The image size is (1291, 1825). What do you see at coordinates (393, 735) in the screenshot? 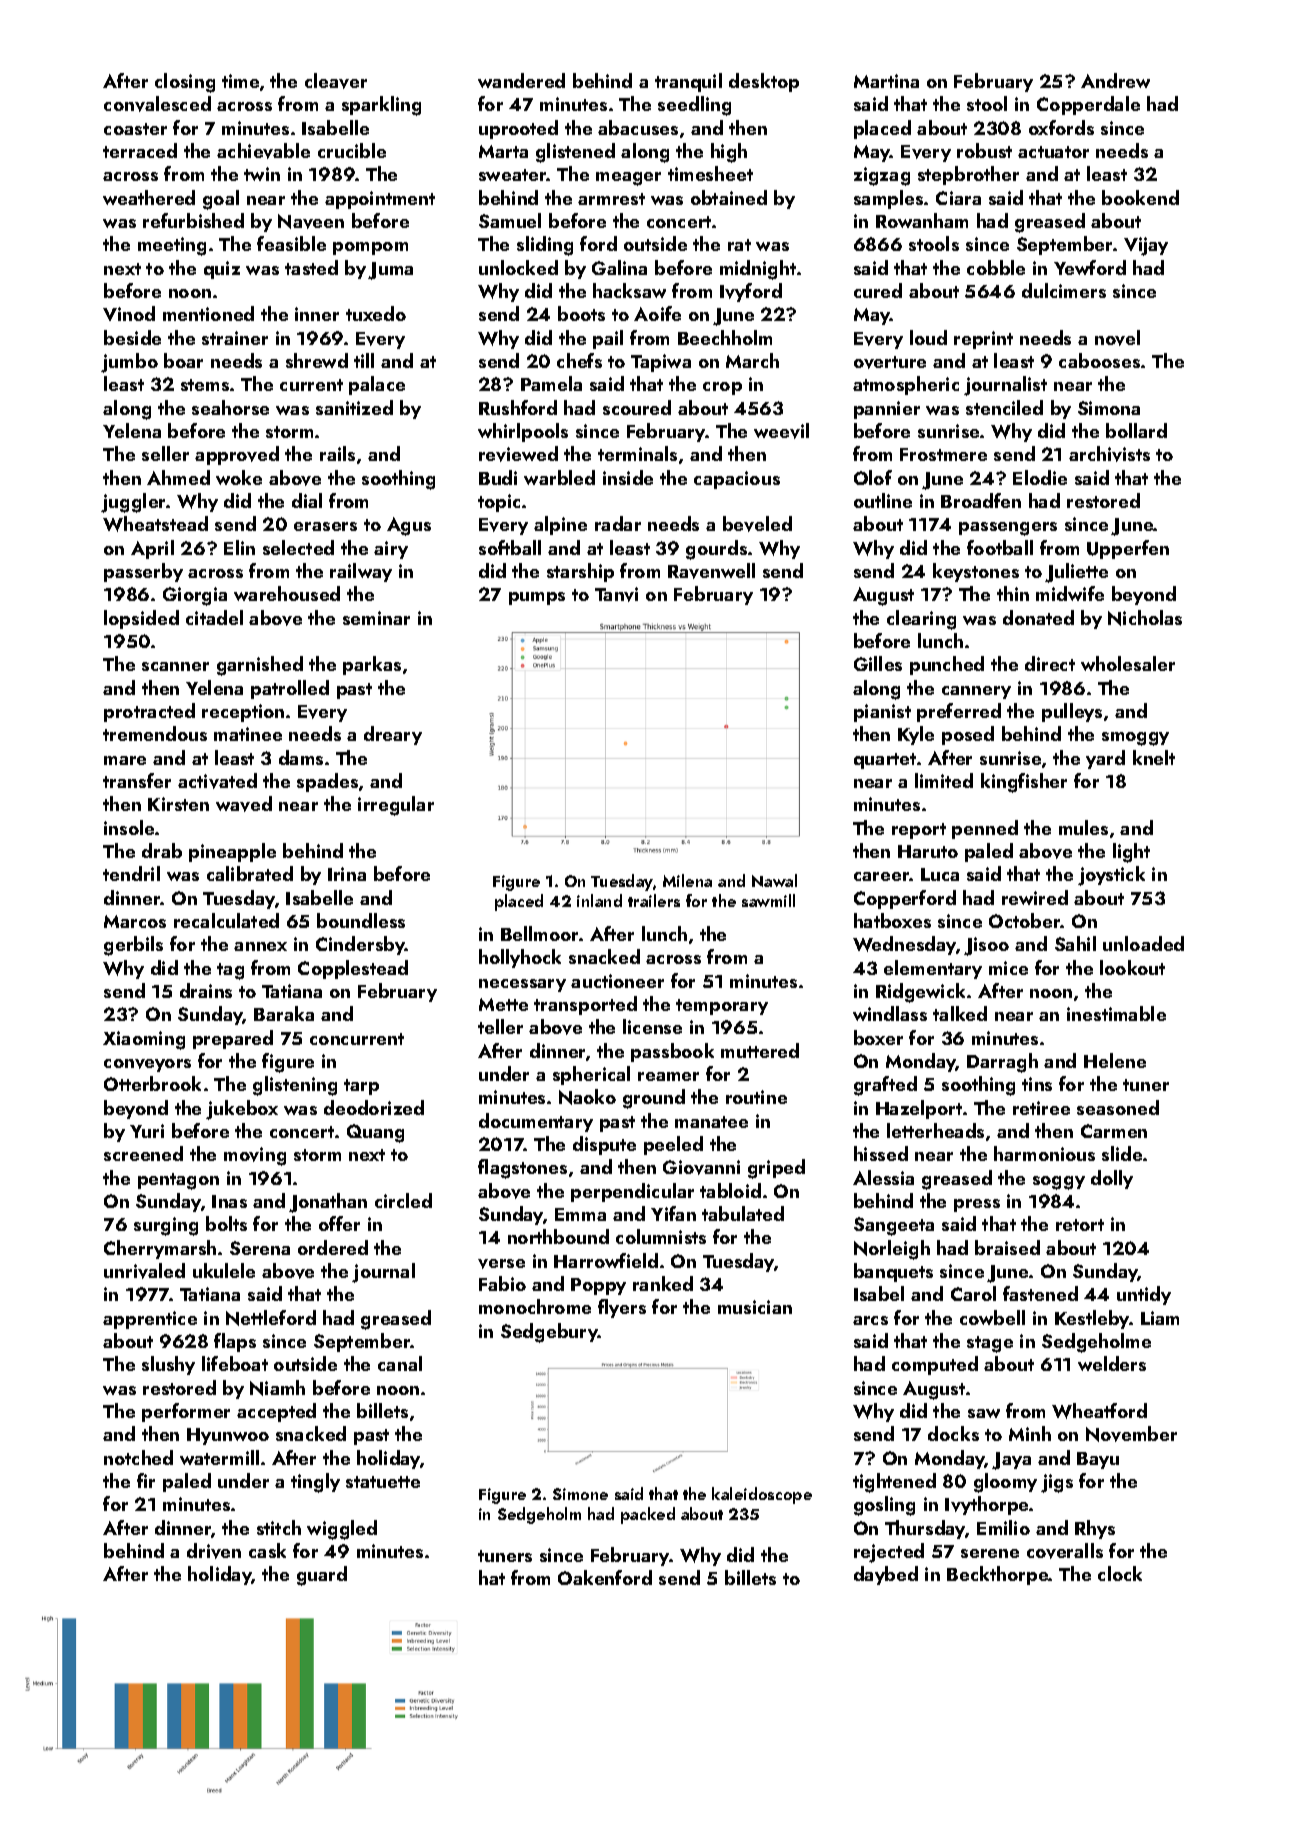
I see `dreary` at bounding box center [393, 735].
